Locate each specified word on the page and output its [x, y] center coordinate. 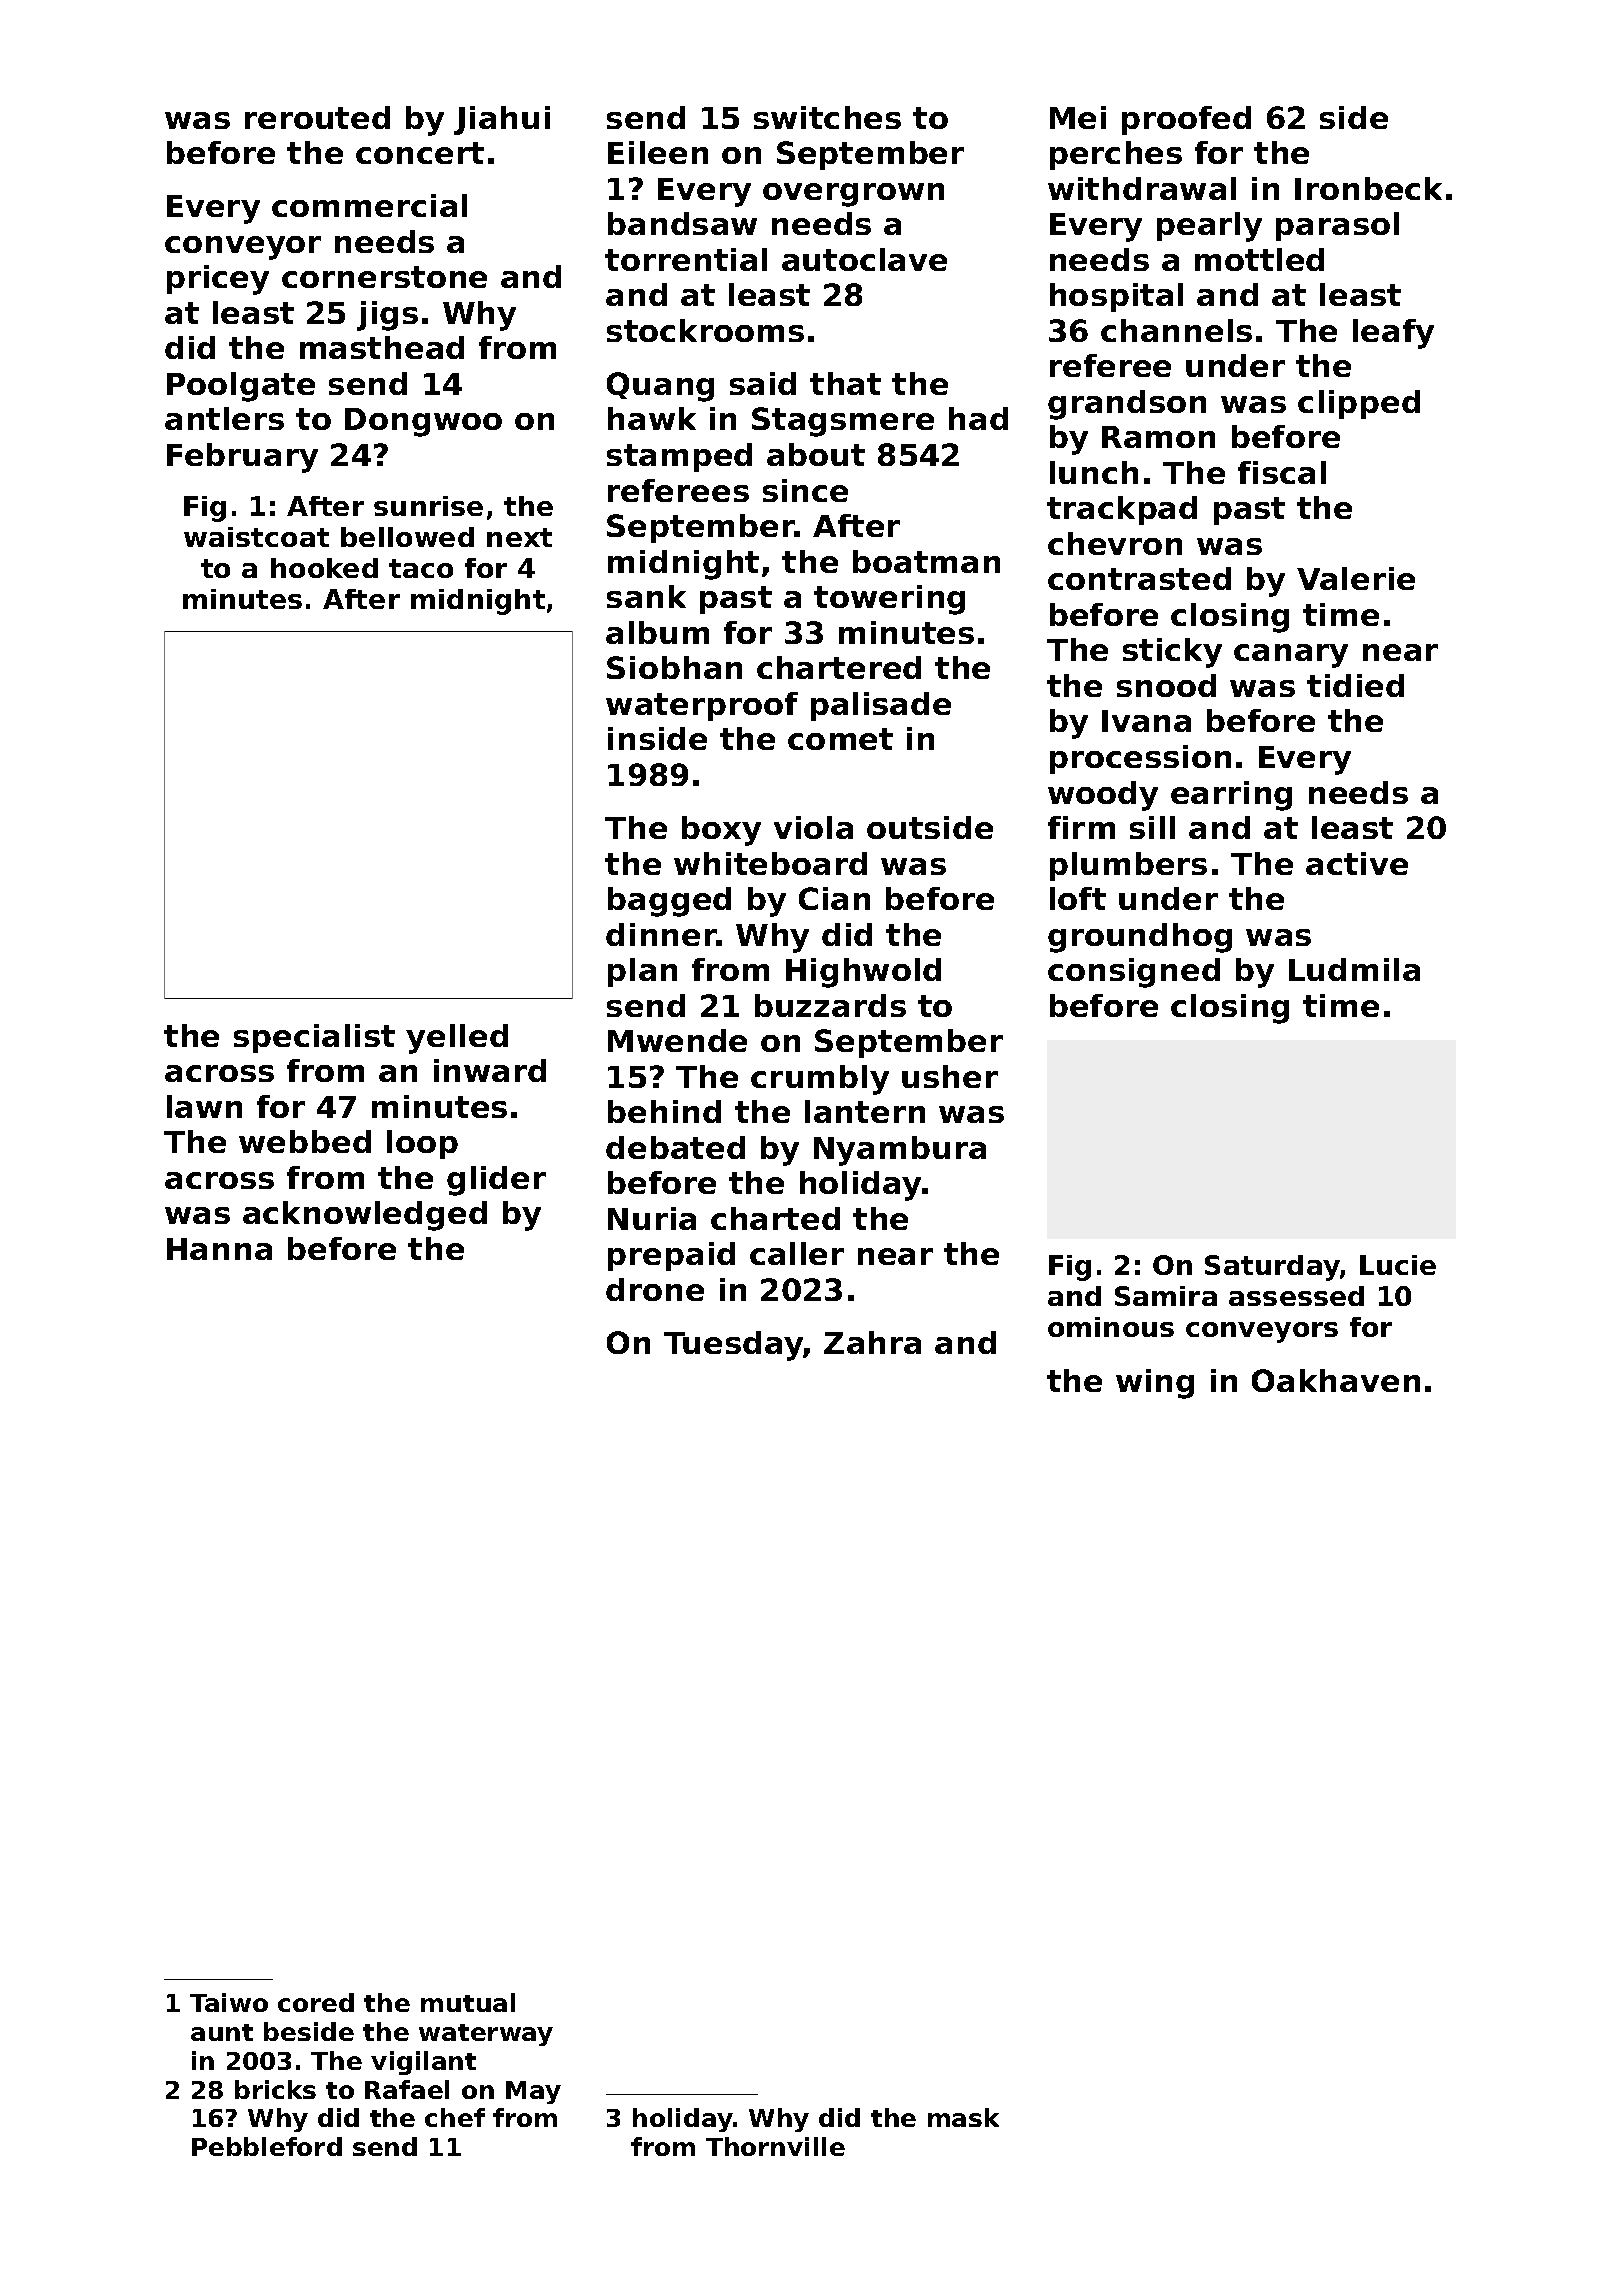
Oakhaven [1336, 1380]
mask [963, 2117]
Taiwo [229, 2002]
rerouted [317, 117]
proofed [1186, 120]
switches [827, 117]
